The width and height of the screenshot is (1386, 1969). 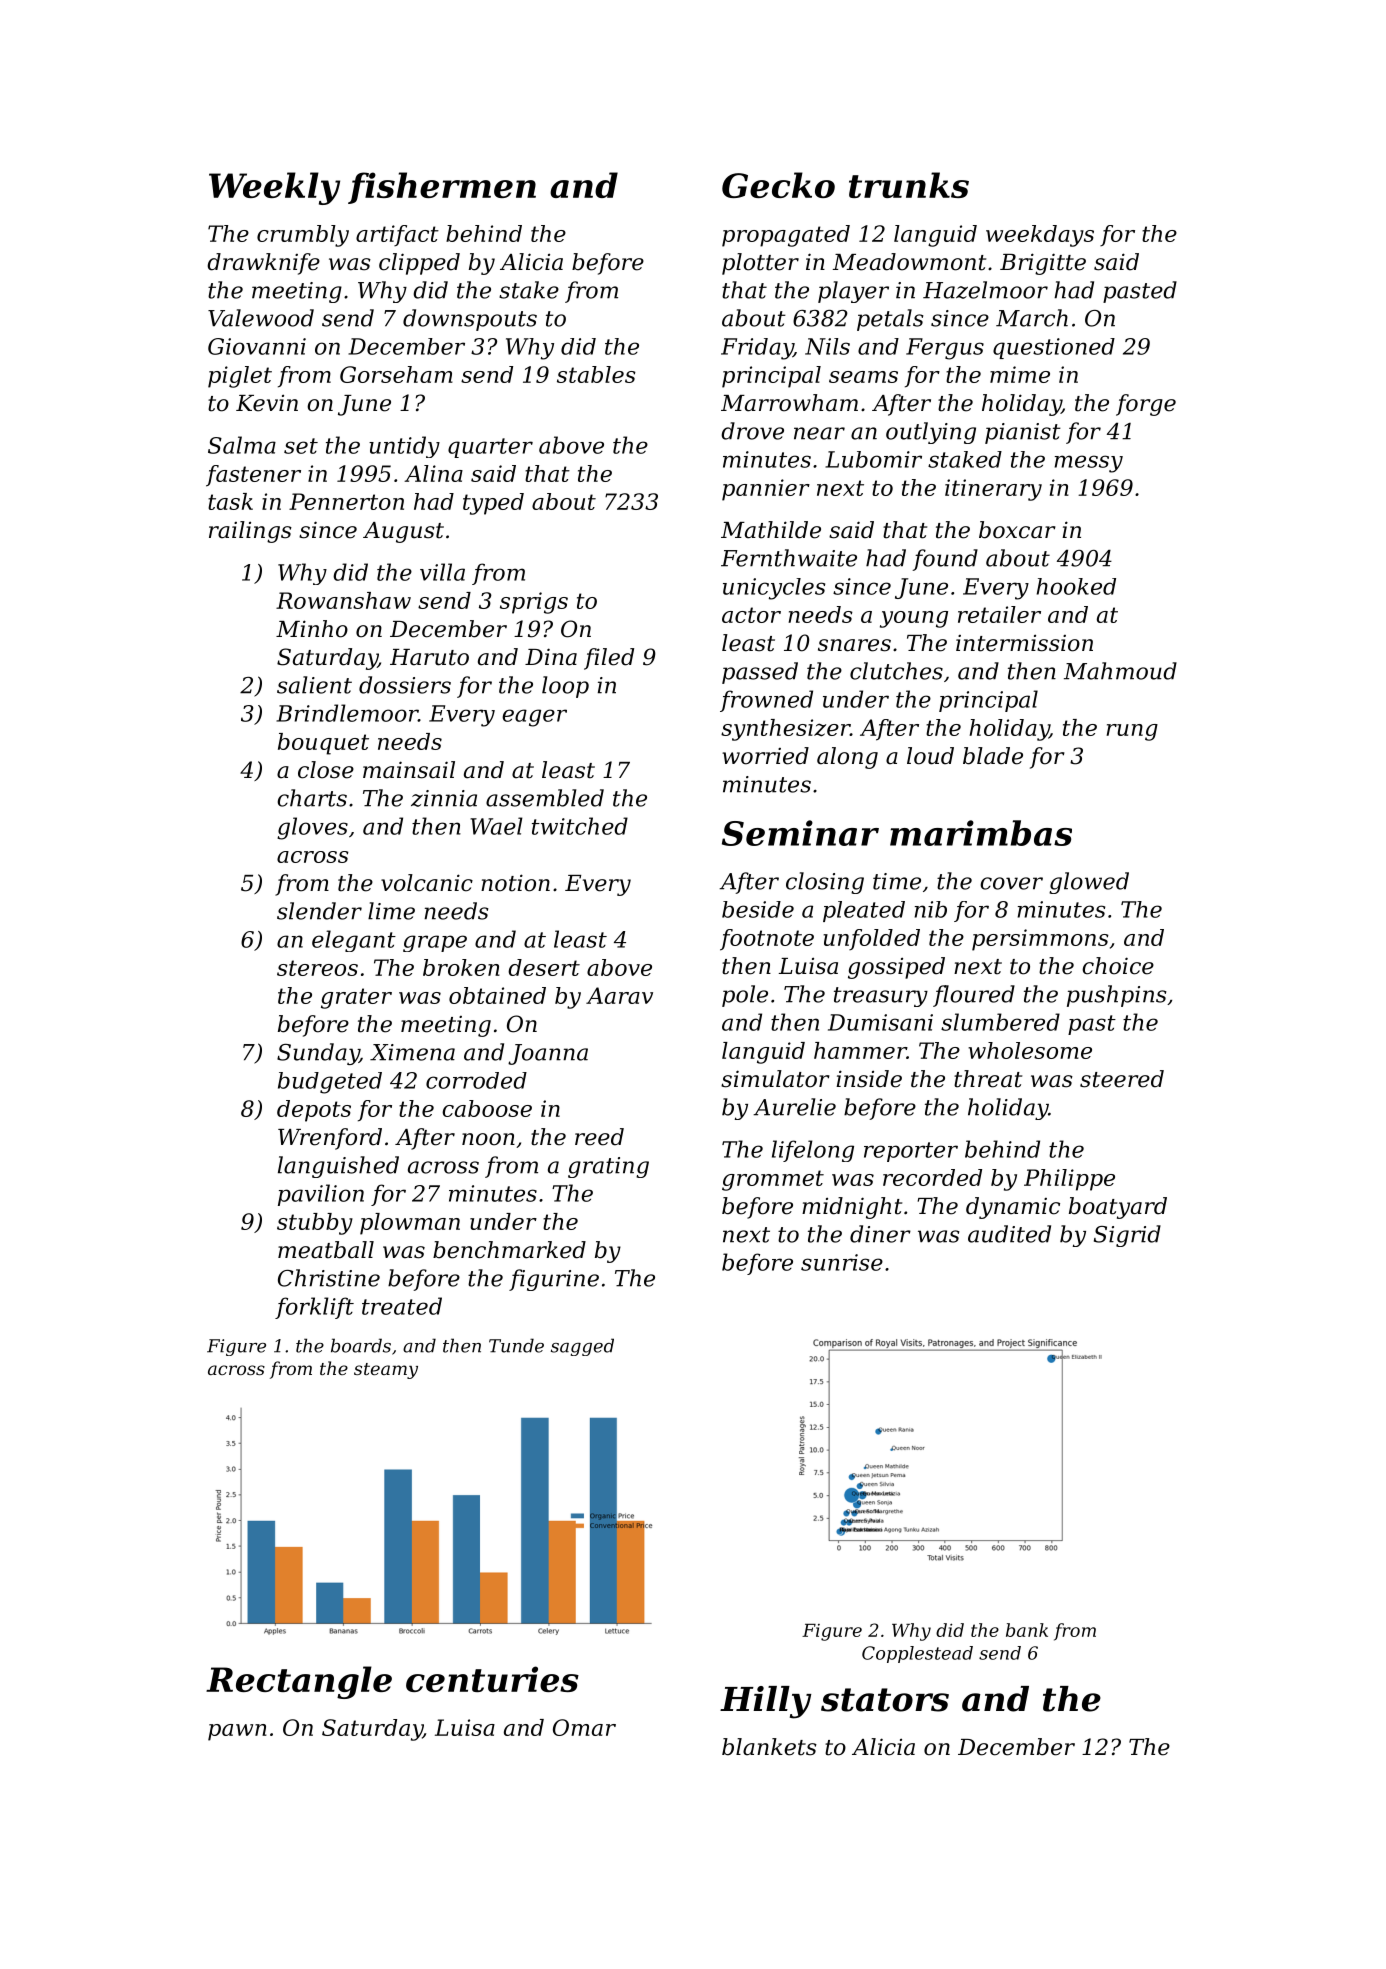 What do you see at coordinates (314, 1111) in the screenshot?
I see `depots` at bounding box center [314, 1111].
